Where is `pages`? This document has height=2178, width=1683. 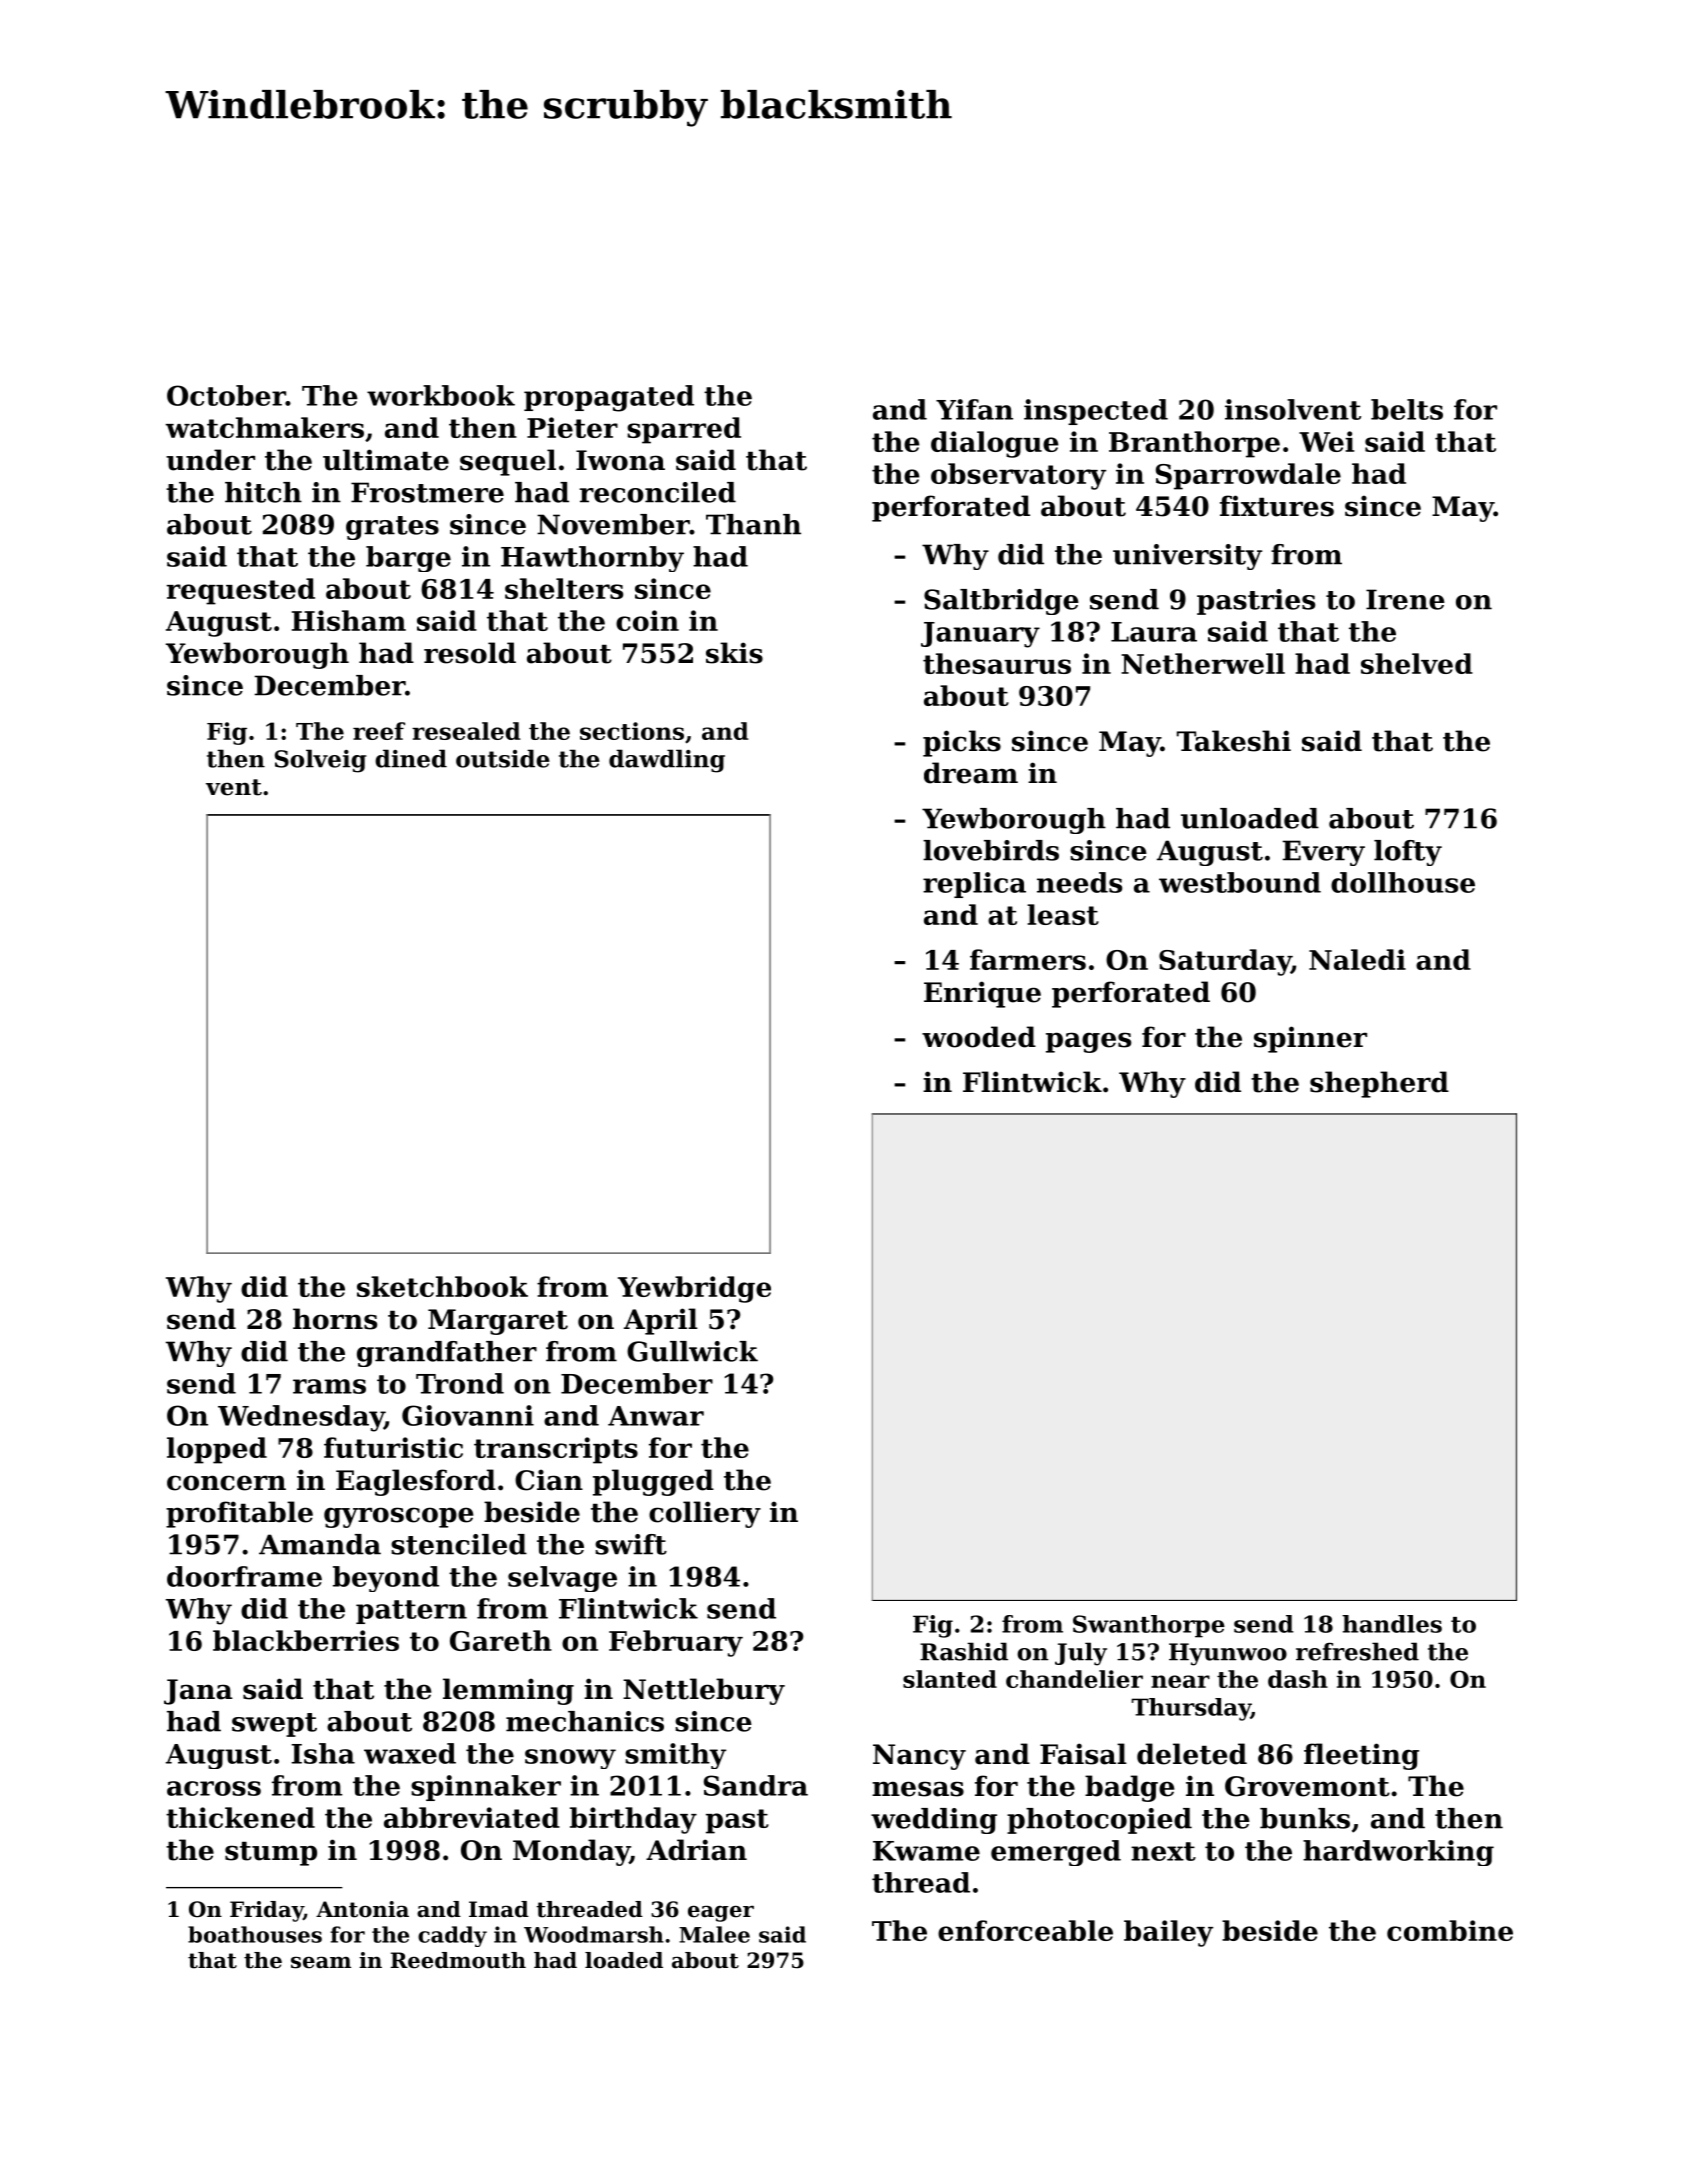 pages is located at coordinates (1088, 1042).
